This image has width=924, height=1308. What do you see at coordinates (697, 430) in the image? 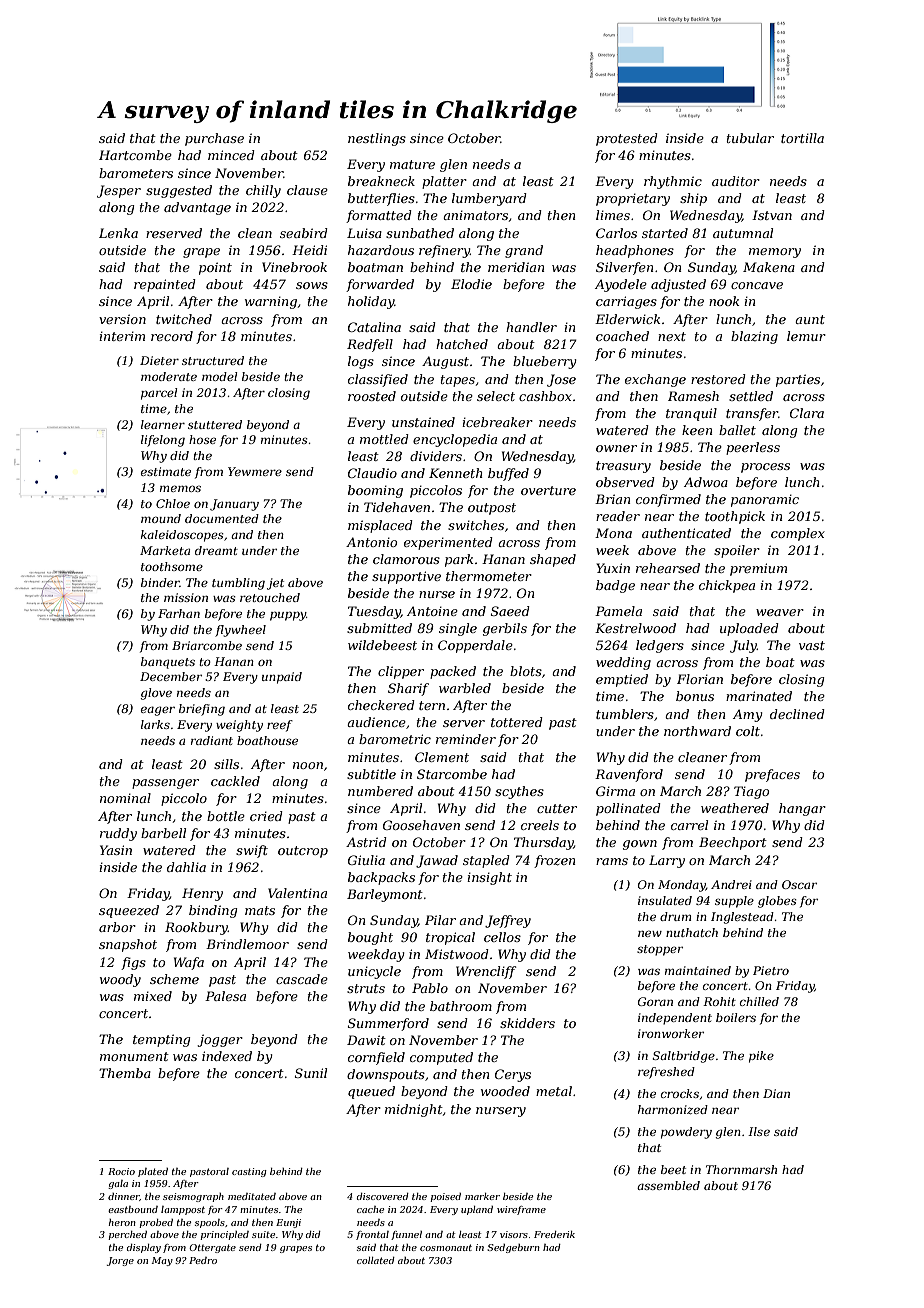
I see `keen` at bounding box center [697, 430].
